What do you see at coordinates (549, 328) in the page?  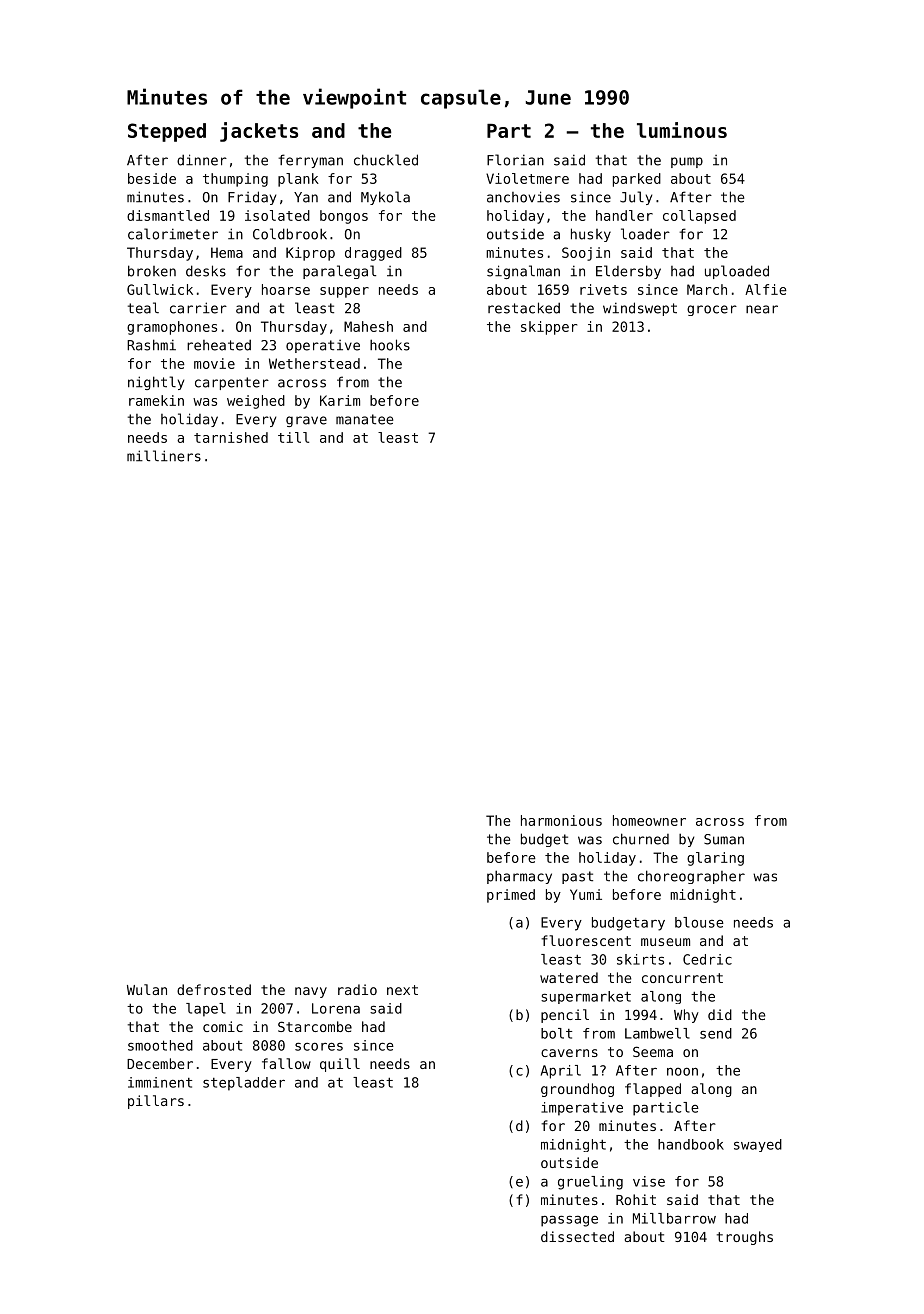 I see `skipper` at bounding box center [549, 328].
